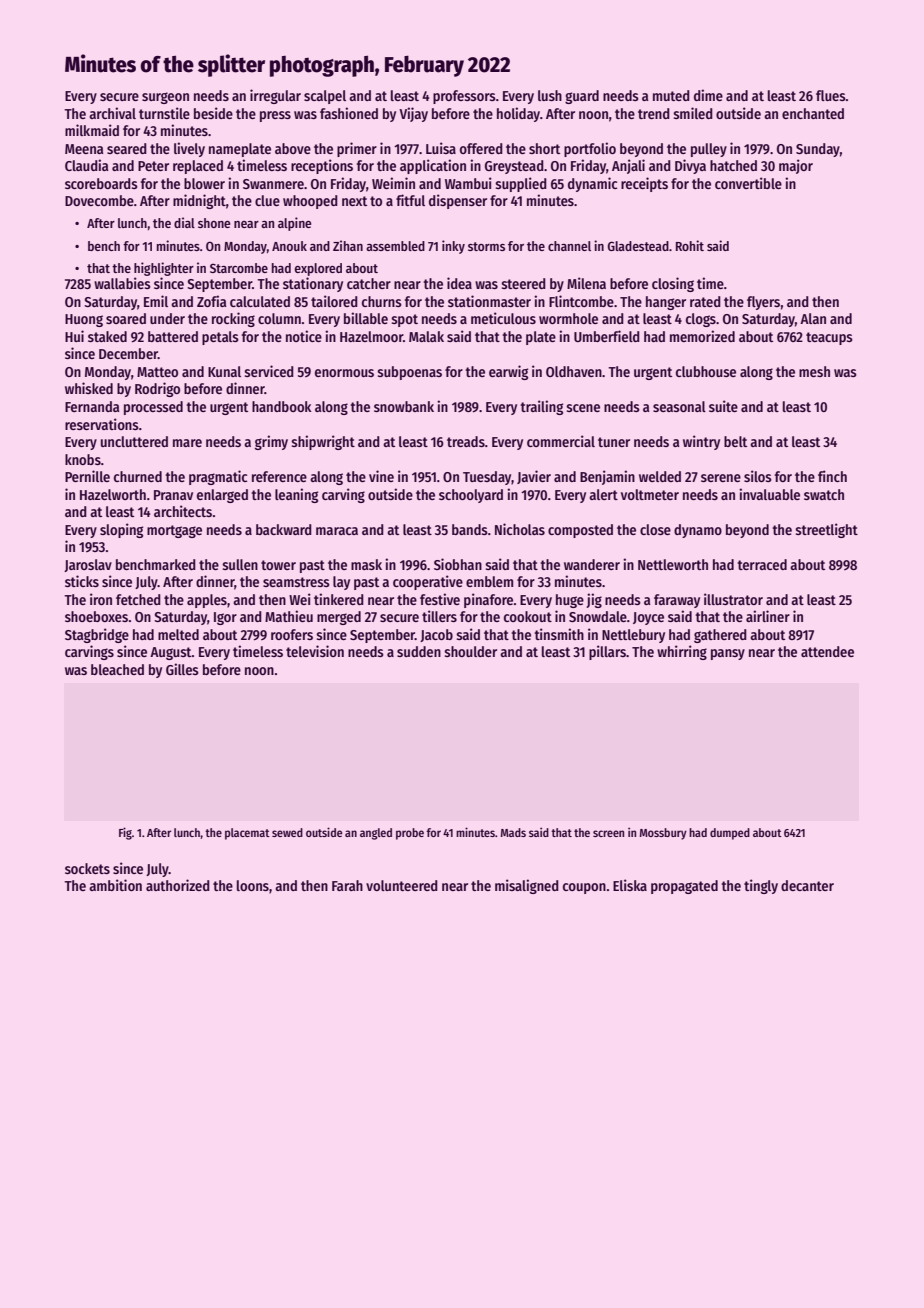  I want to click on mare, so click(187, 443).
